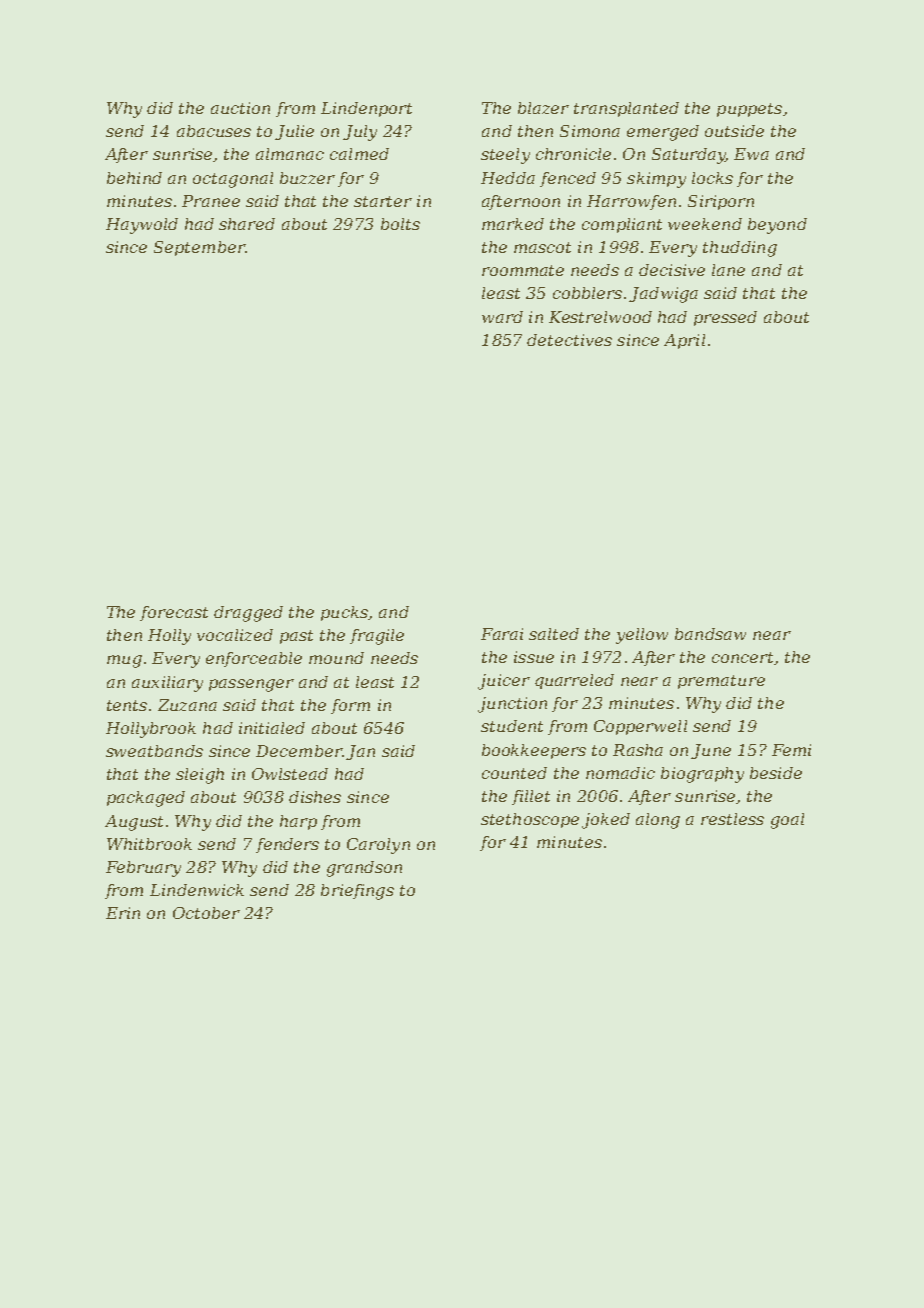 The width and height of the document is (924, 1308). Describe the element at coordinates (199, 248) in the document. I see `September` at that location.
